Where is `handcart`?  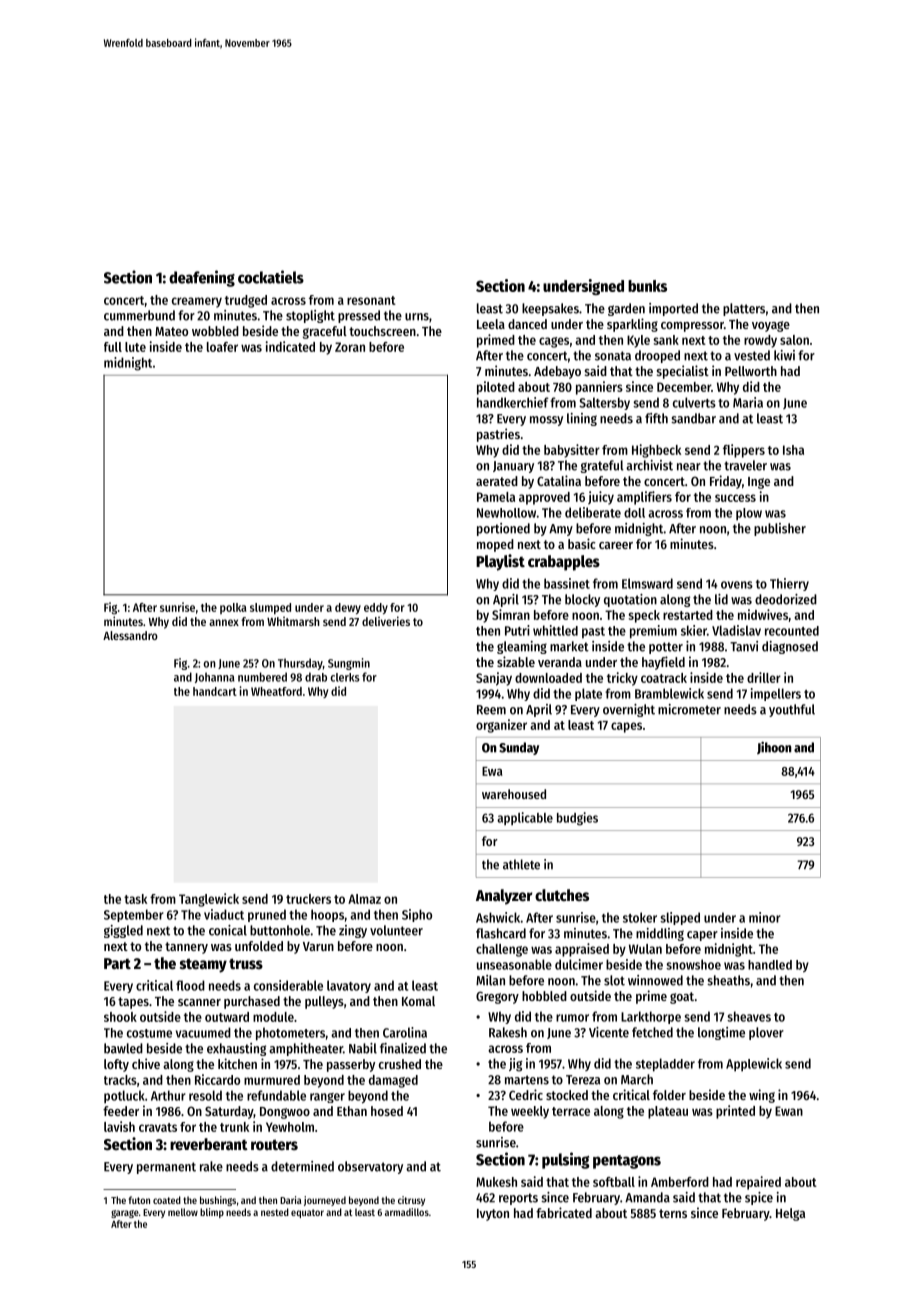 handcart is located at coordinates (215, 691).
